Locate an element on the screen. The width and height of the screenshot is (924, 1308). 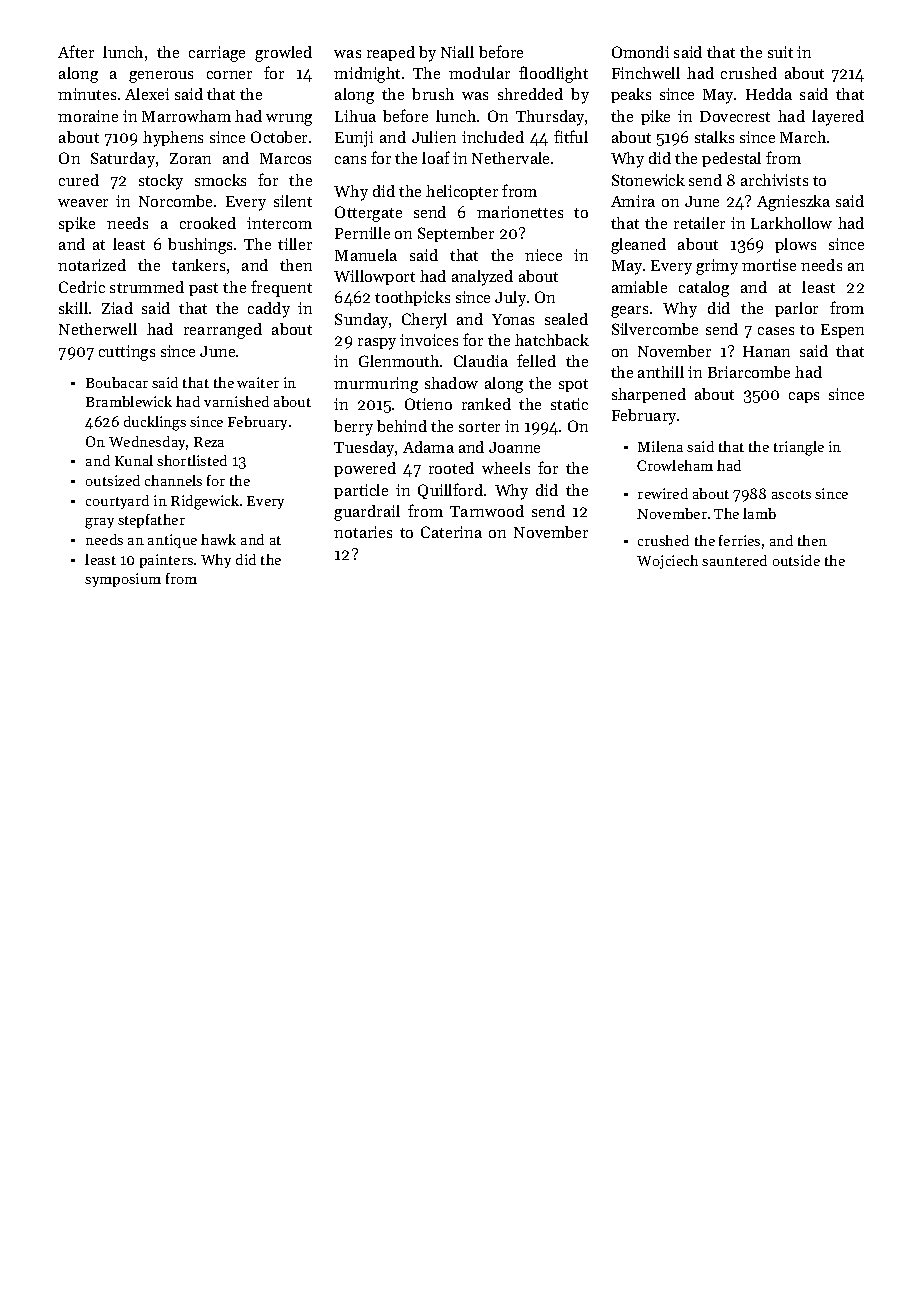
raspy is located at coordinates (377, 344).
